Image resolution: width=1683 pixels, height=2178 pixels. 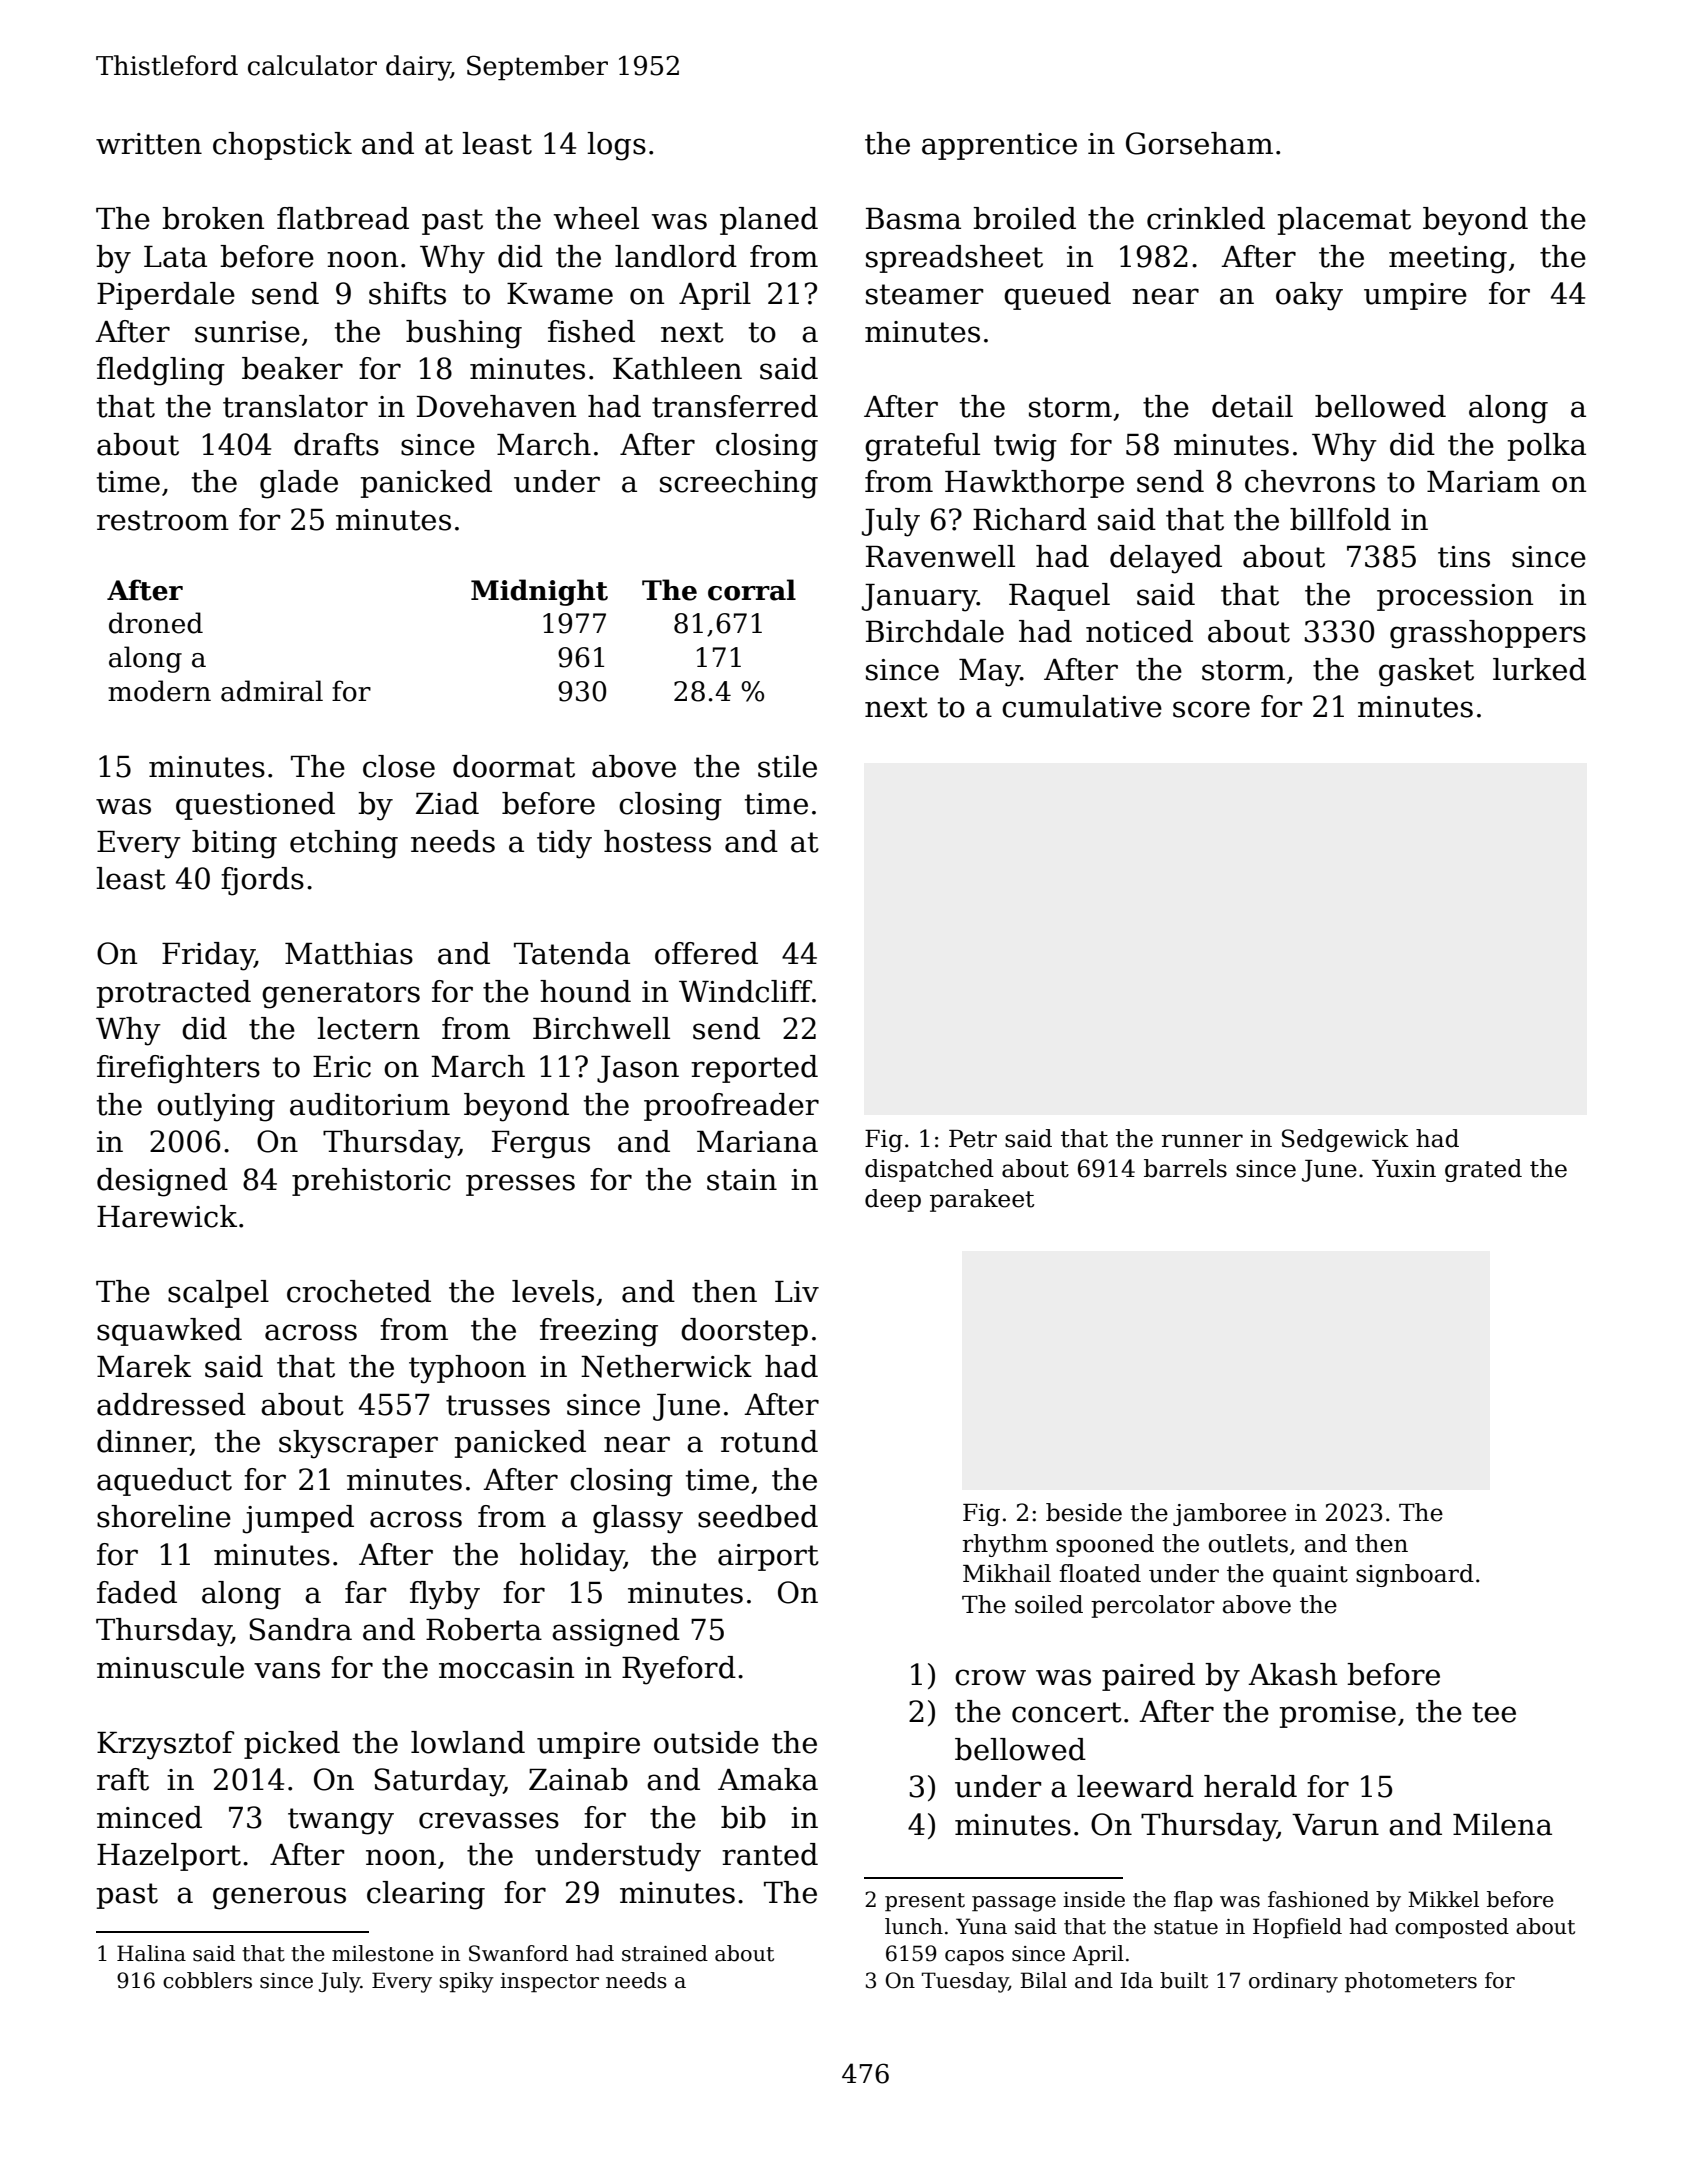 I want to click on inspector, so click(x=549, y=1983).
